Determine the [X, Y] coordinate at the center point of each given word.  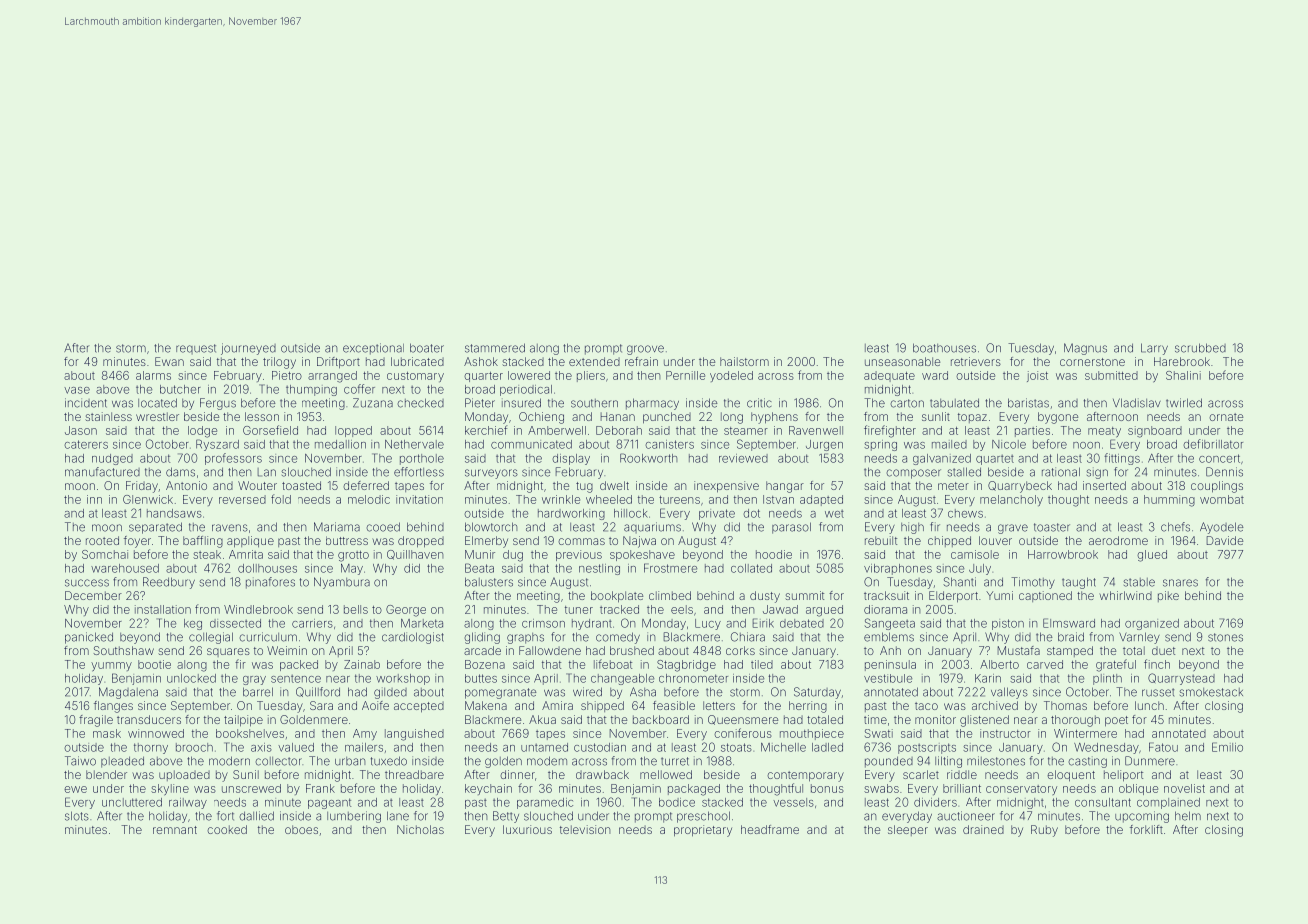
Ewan [169, 361]
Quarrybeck [1020, 487]
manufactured [102, 472]
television [585, 829]
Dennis [1224, 472]
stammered [495, 348]
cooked [227, 829]
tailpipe [243, 721]
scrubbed [1200, 348]
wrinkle [561, 499]
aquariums [652, 527]
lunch [1149, 705]
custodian [600, 747]
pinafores [270, 583]
